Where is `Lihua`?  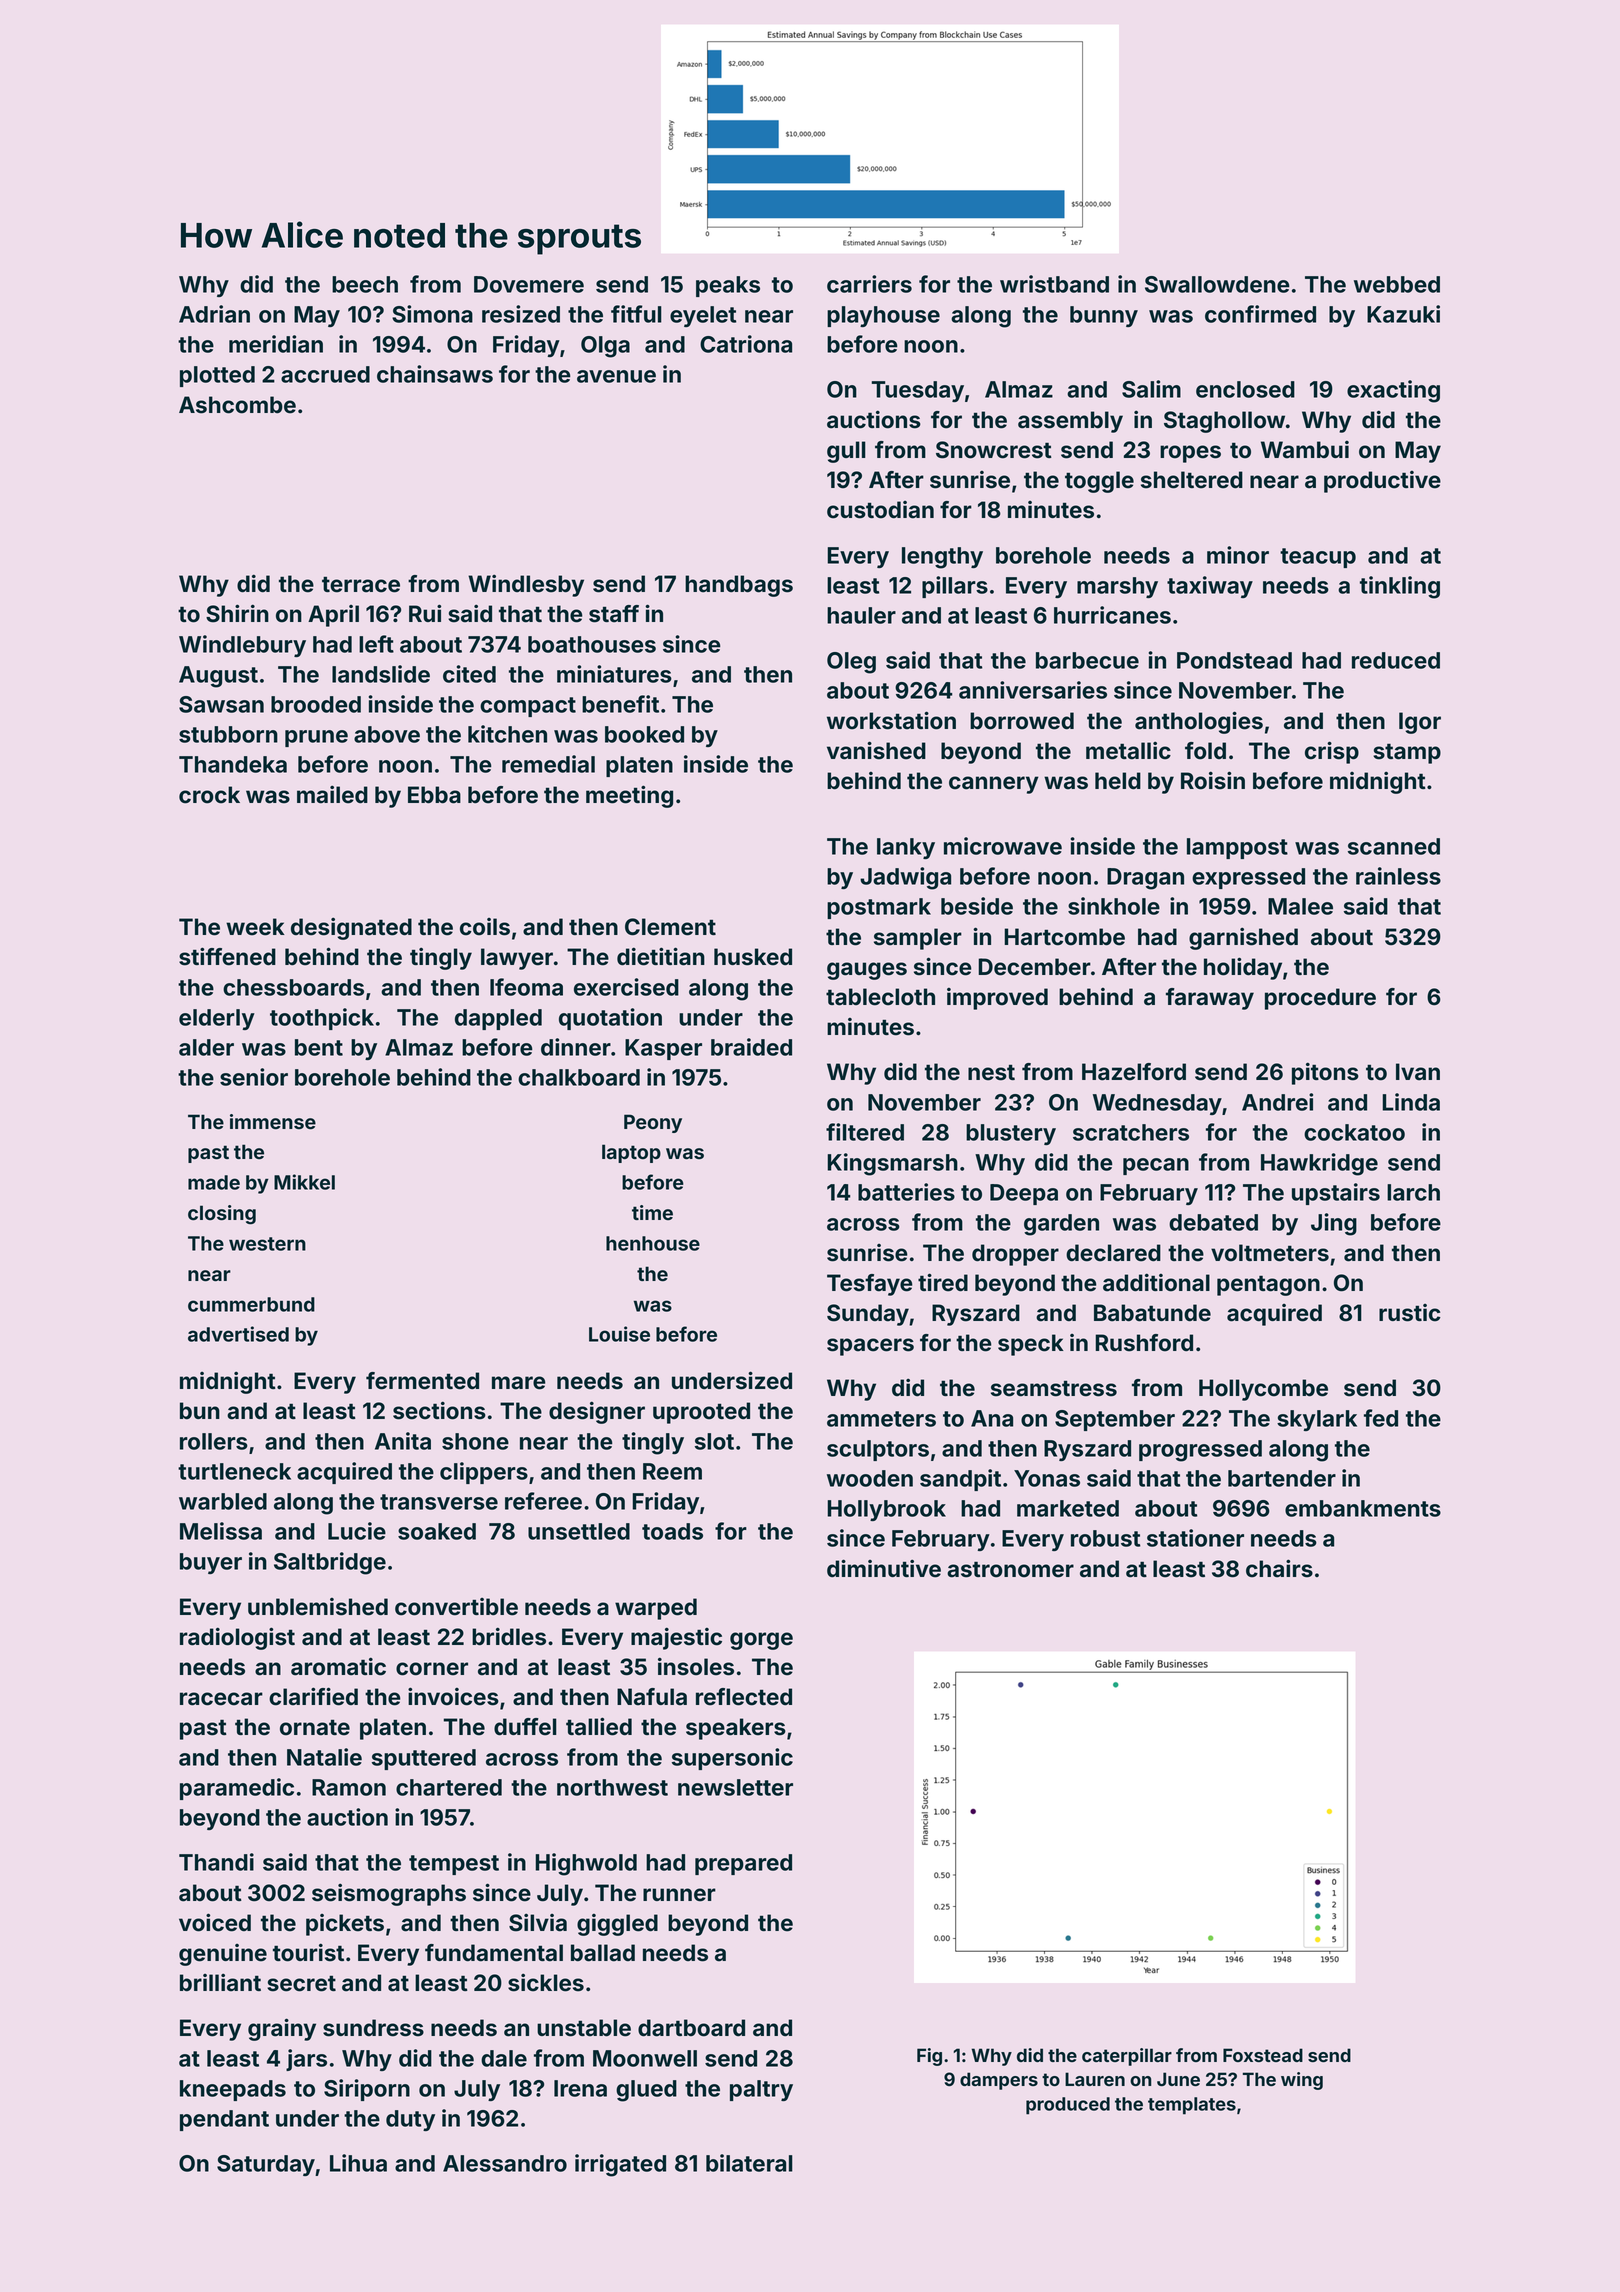
Lihua is located at coordinates (358, 2163).
